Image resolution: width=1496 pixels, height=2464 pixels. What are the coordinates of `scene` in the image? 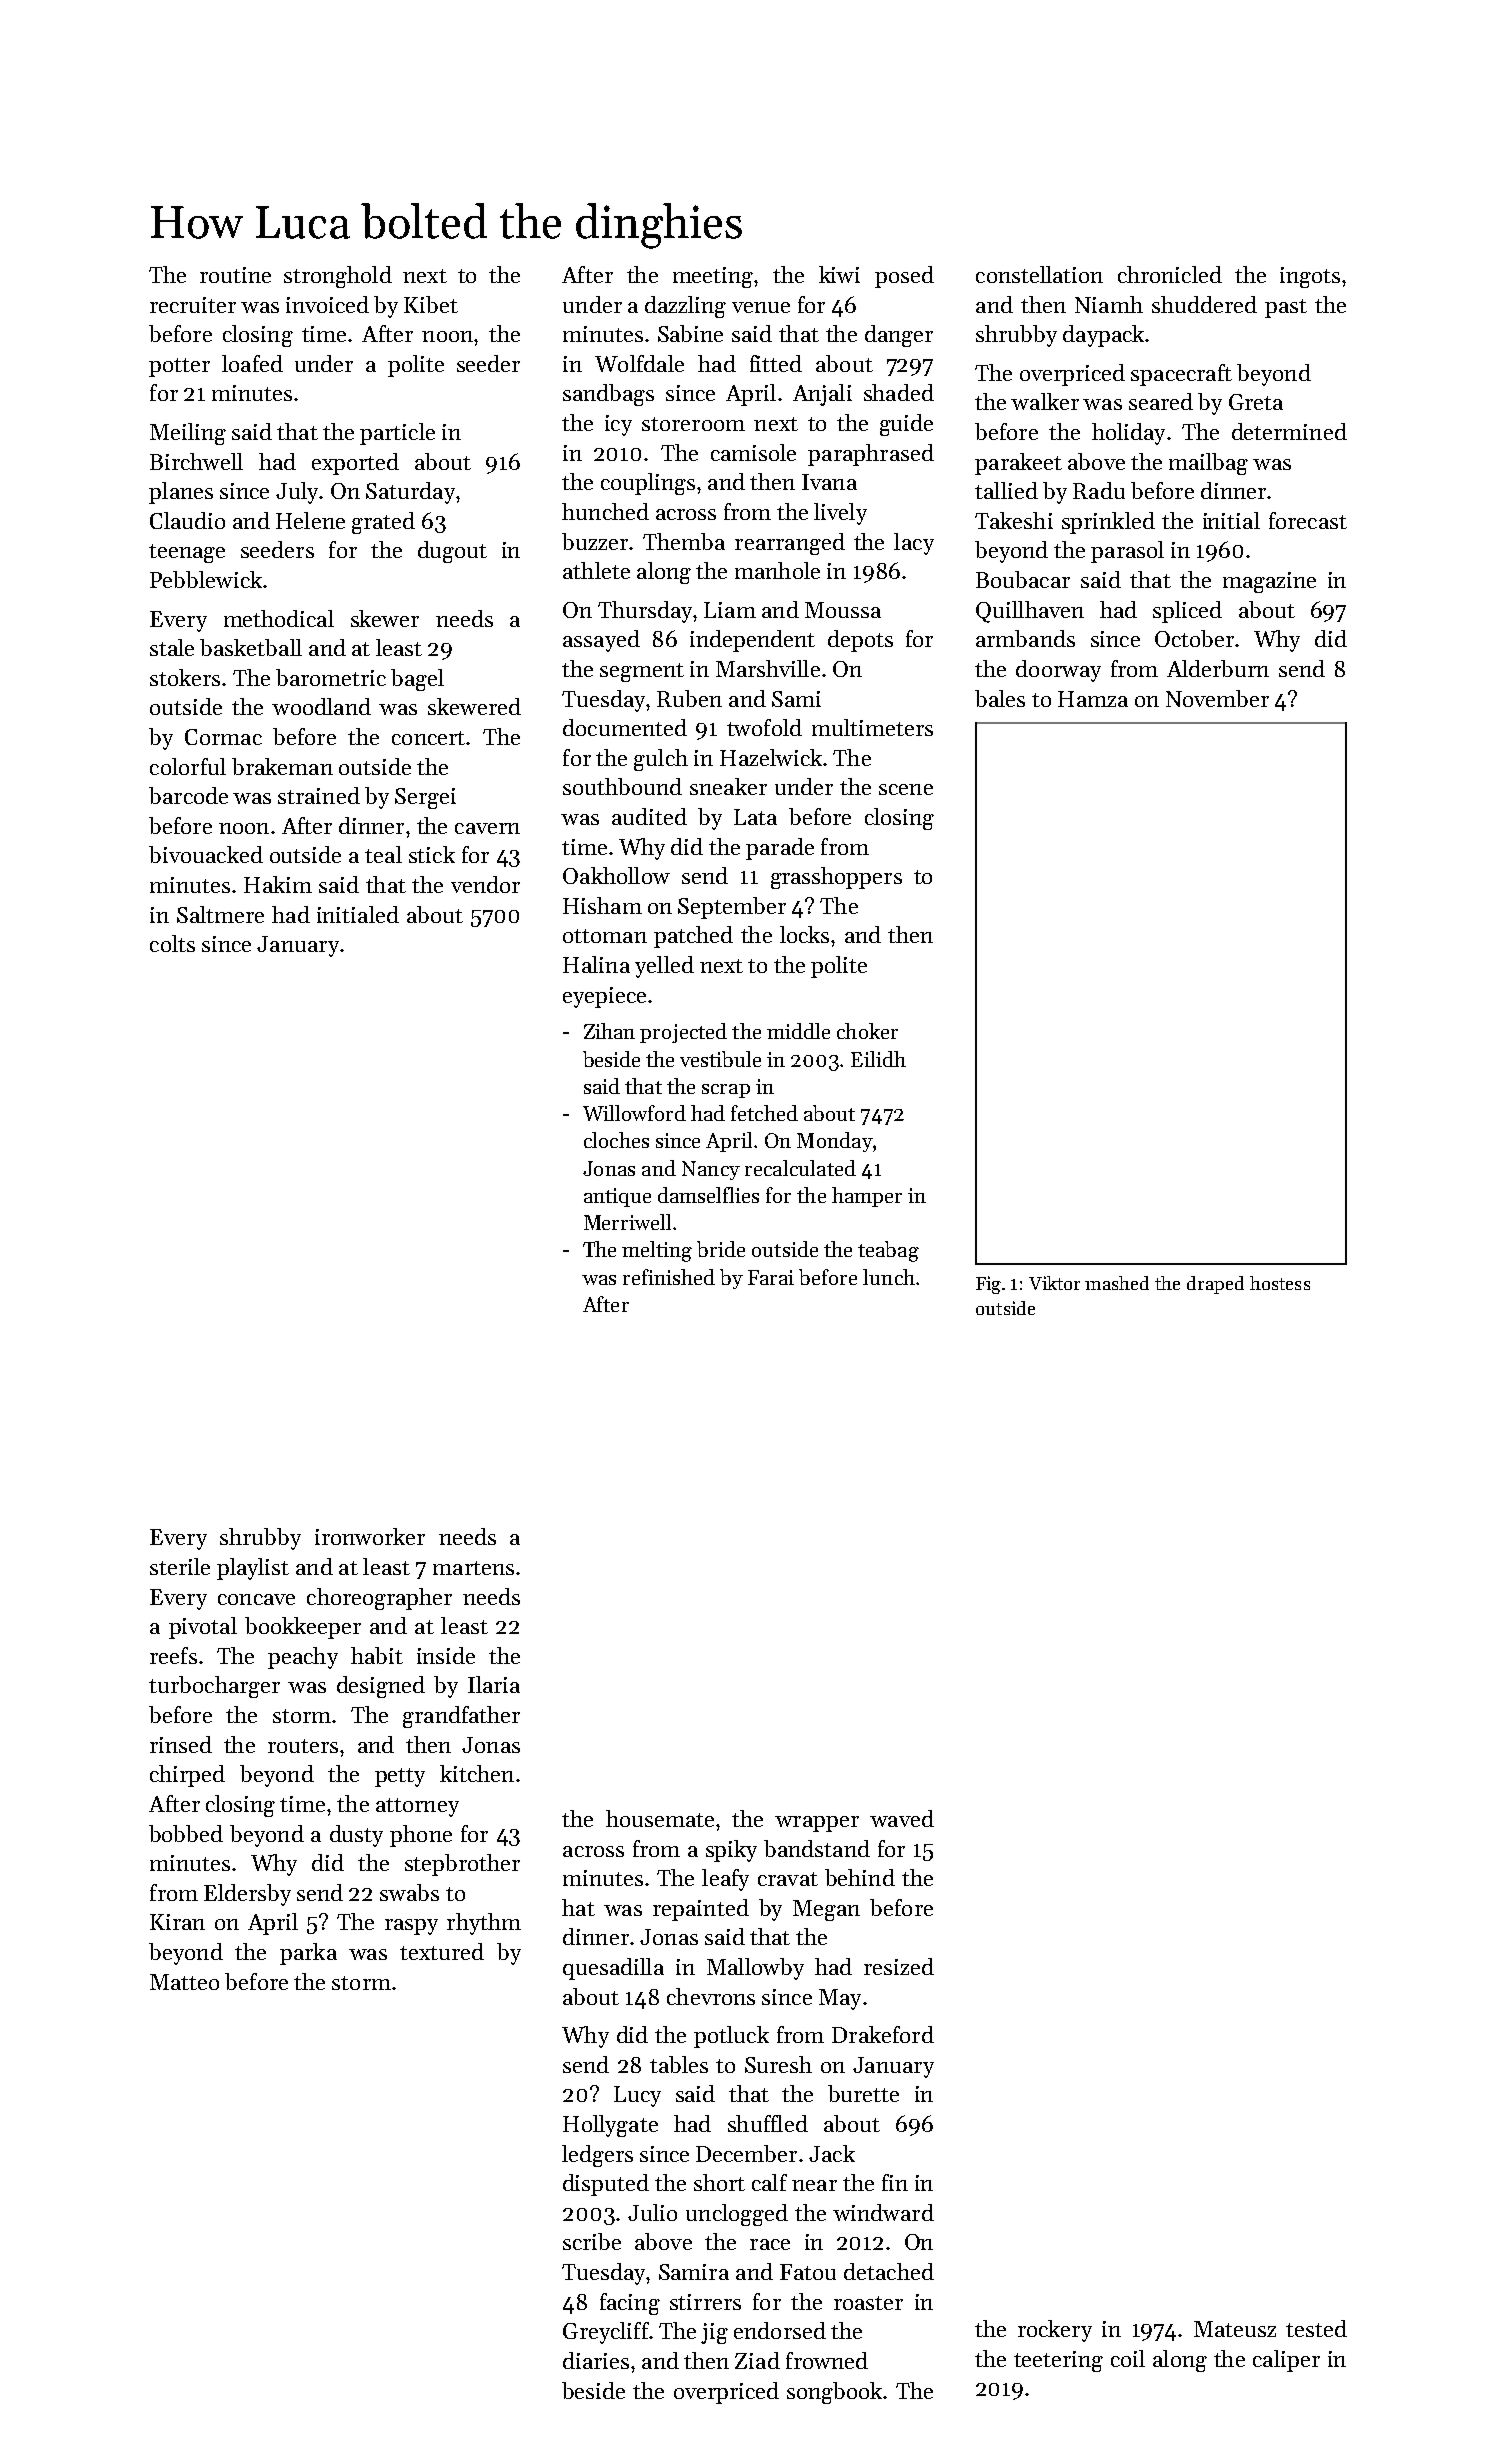 It's located at (906, 789).
